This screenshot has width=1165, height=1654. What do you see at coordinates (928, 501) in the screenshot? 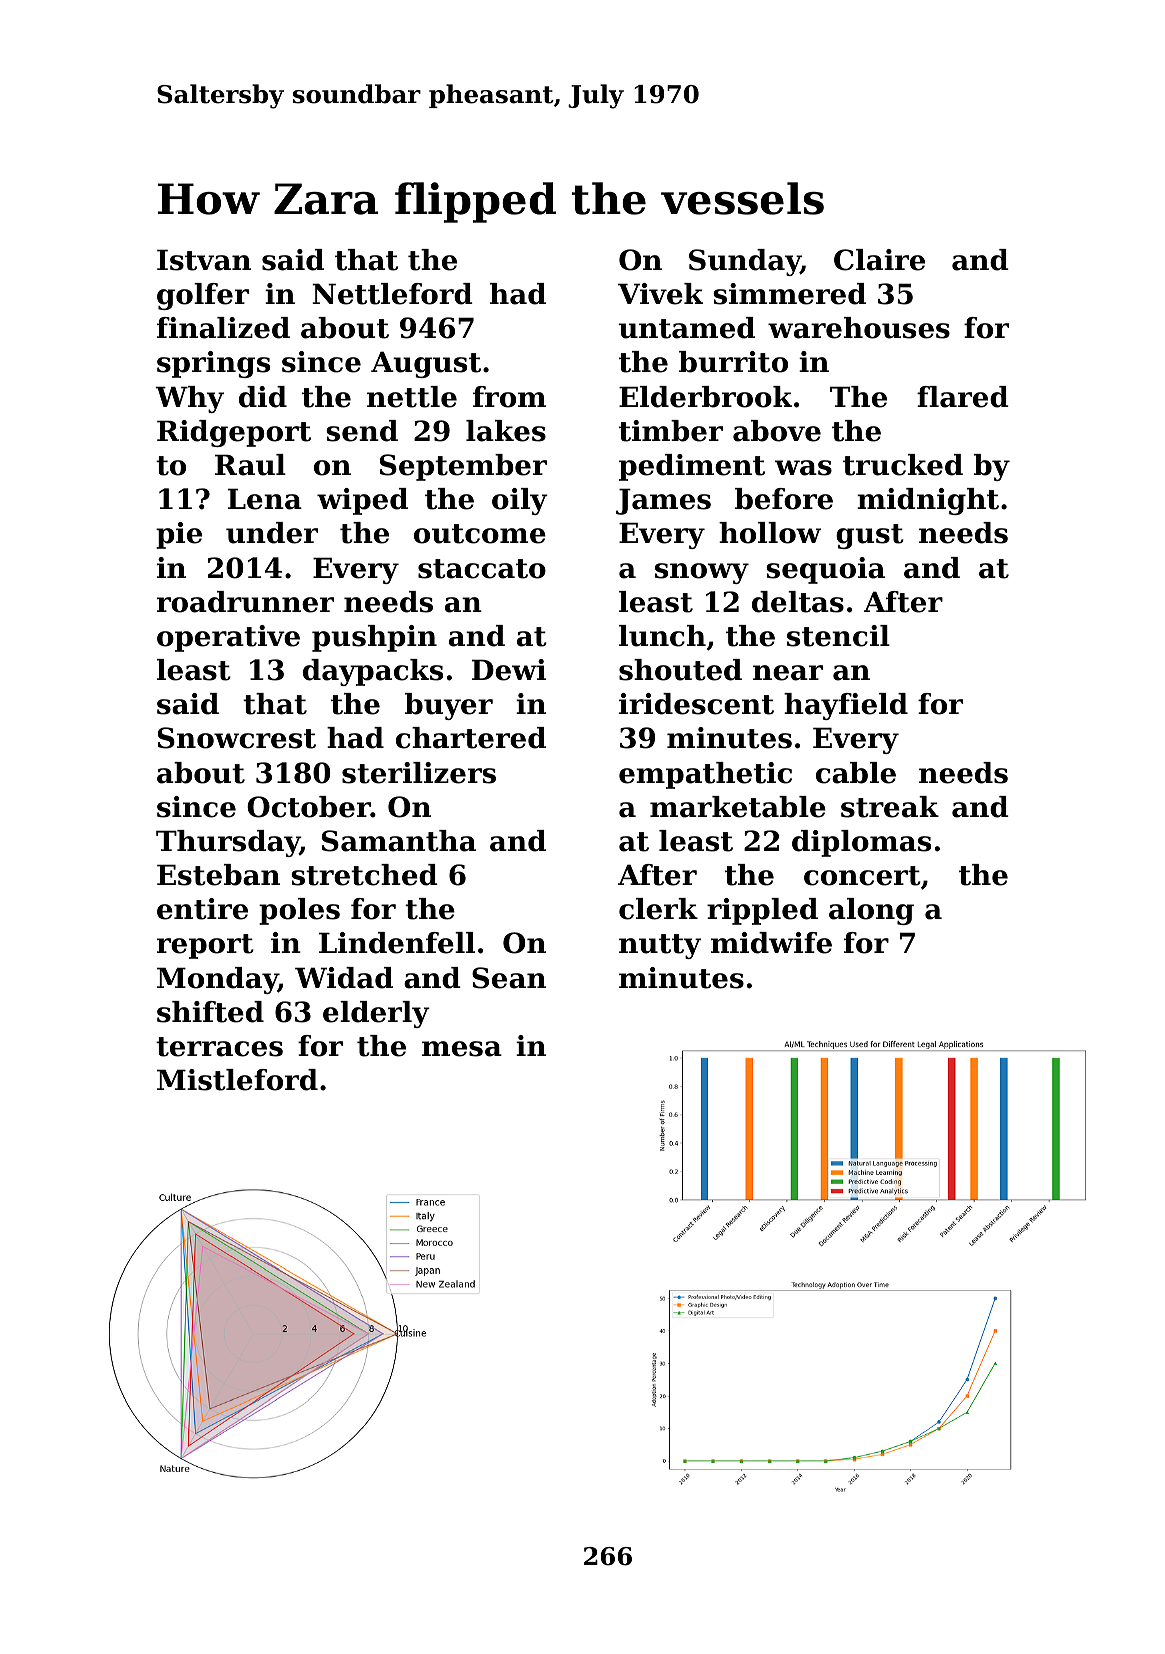
I see `midnight` at bounding box center [928, 501].
